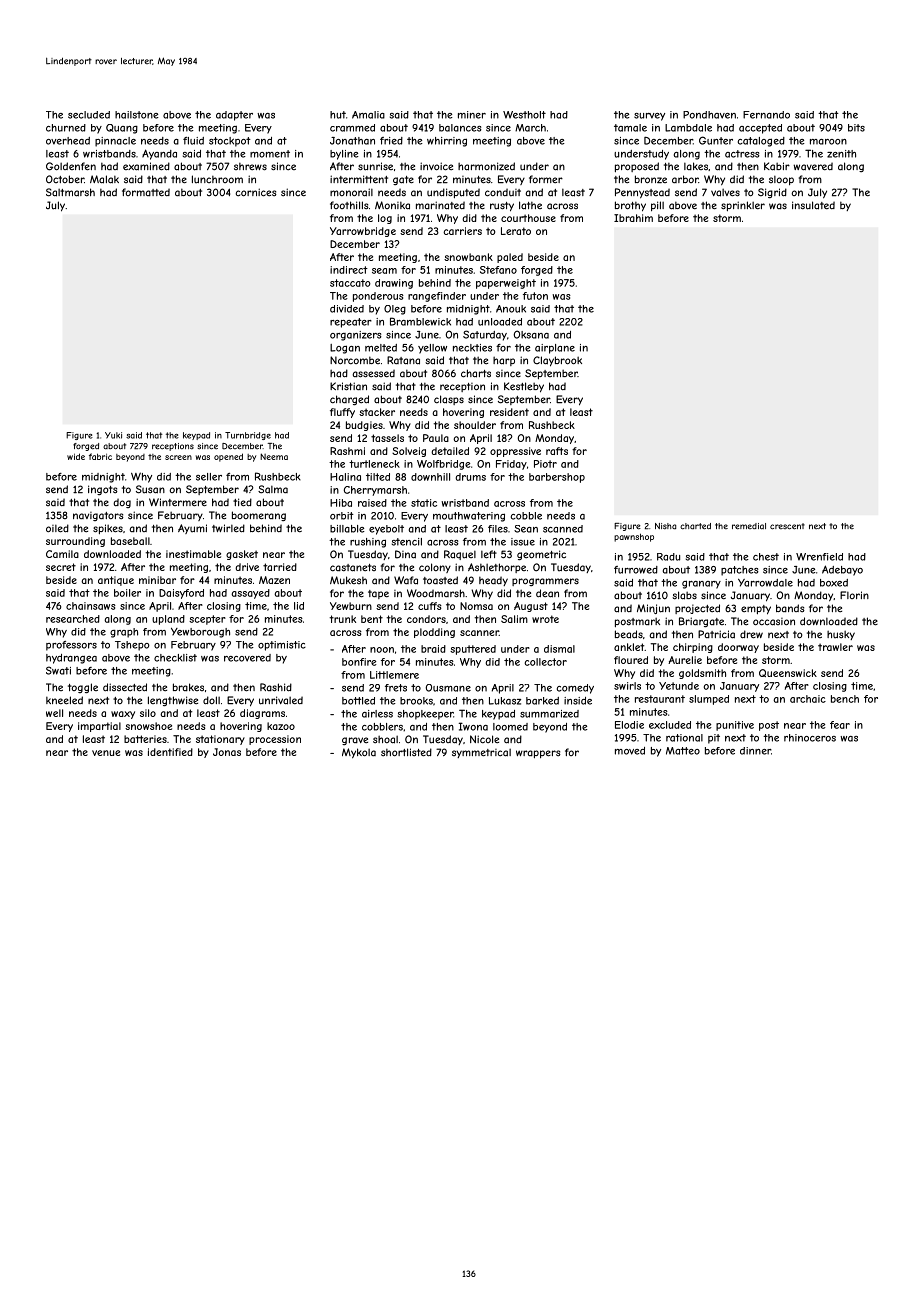  What do you see at coordinates (538, 754) in the screenshot?
I see `wrappers` at bounding box center [538, 754].
